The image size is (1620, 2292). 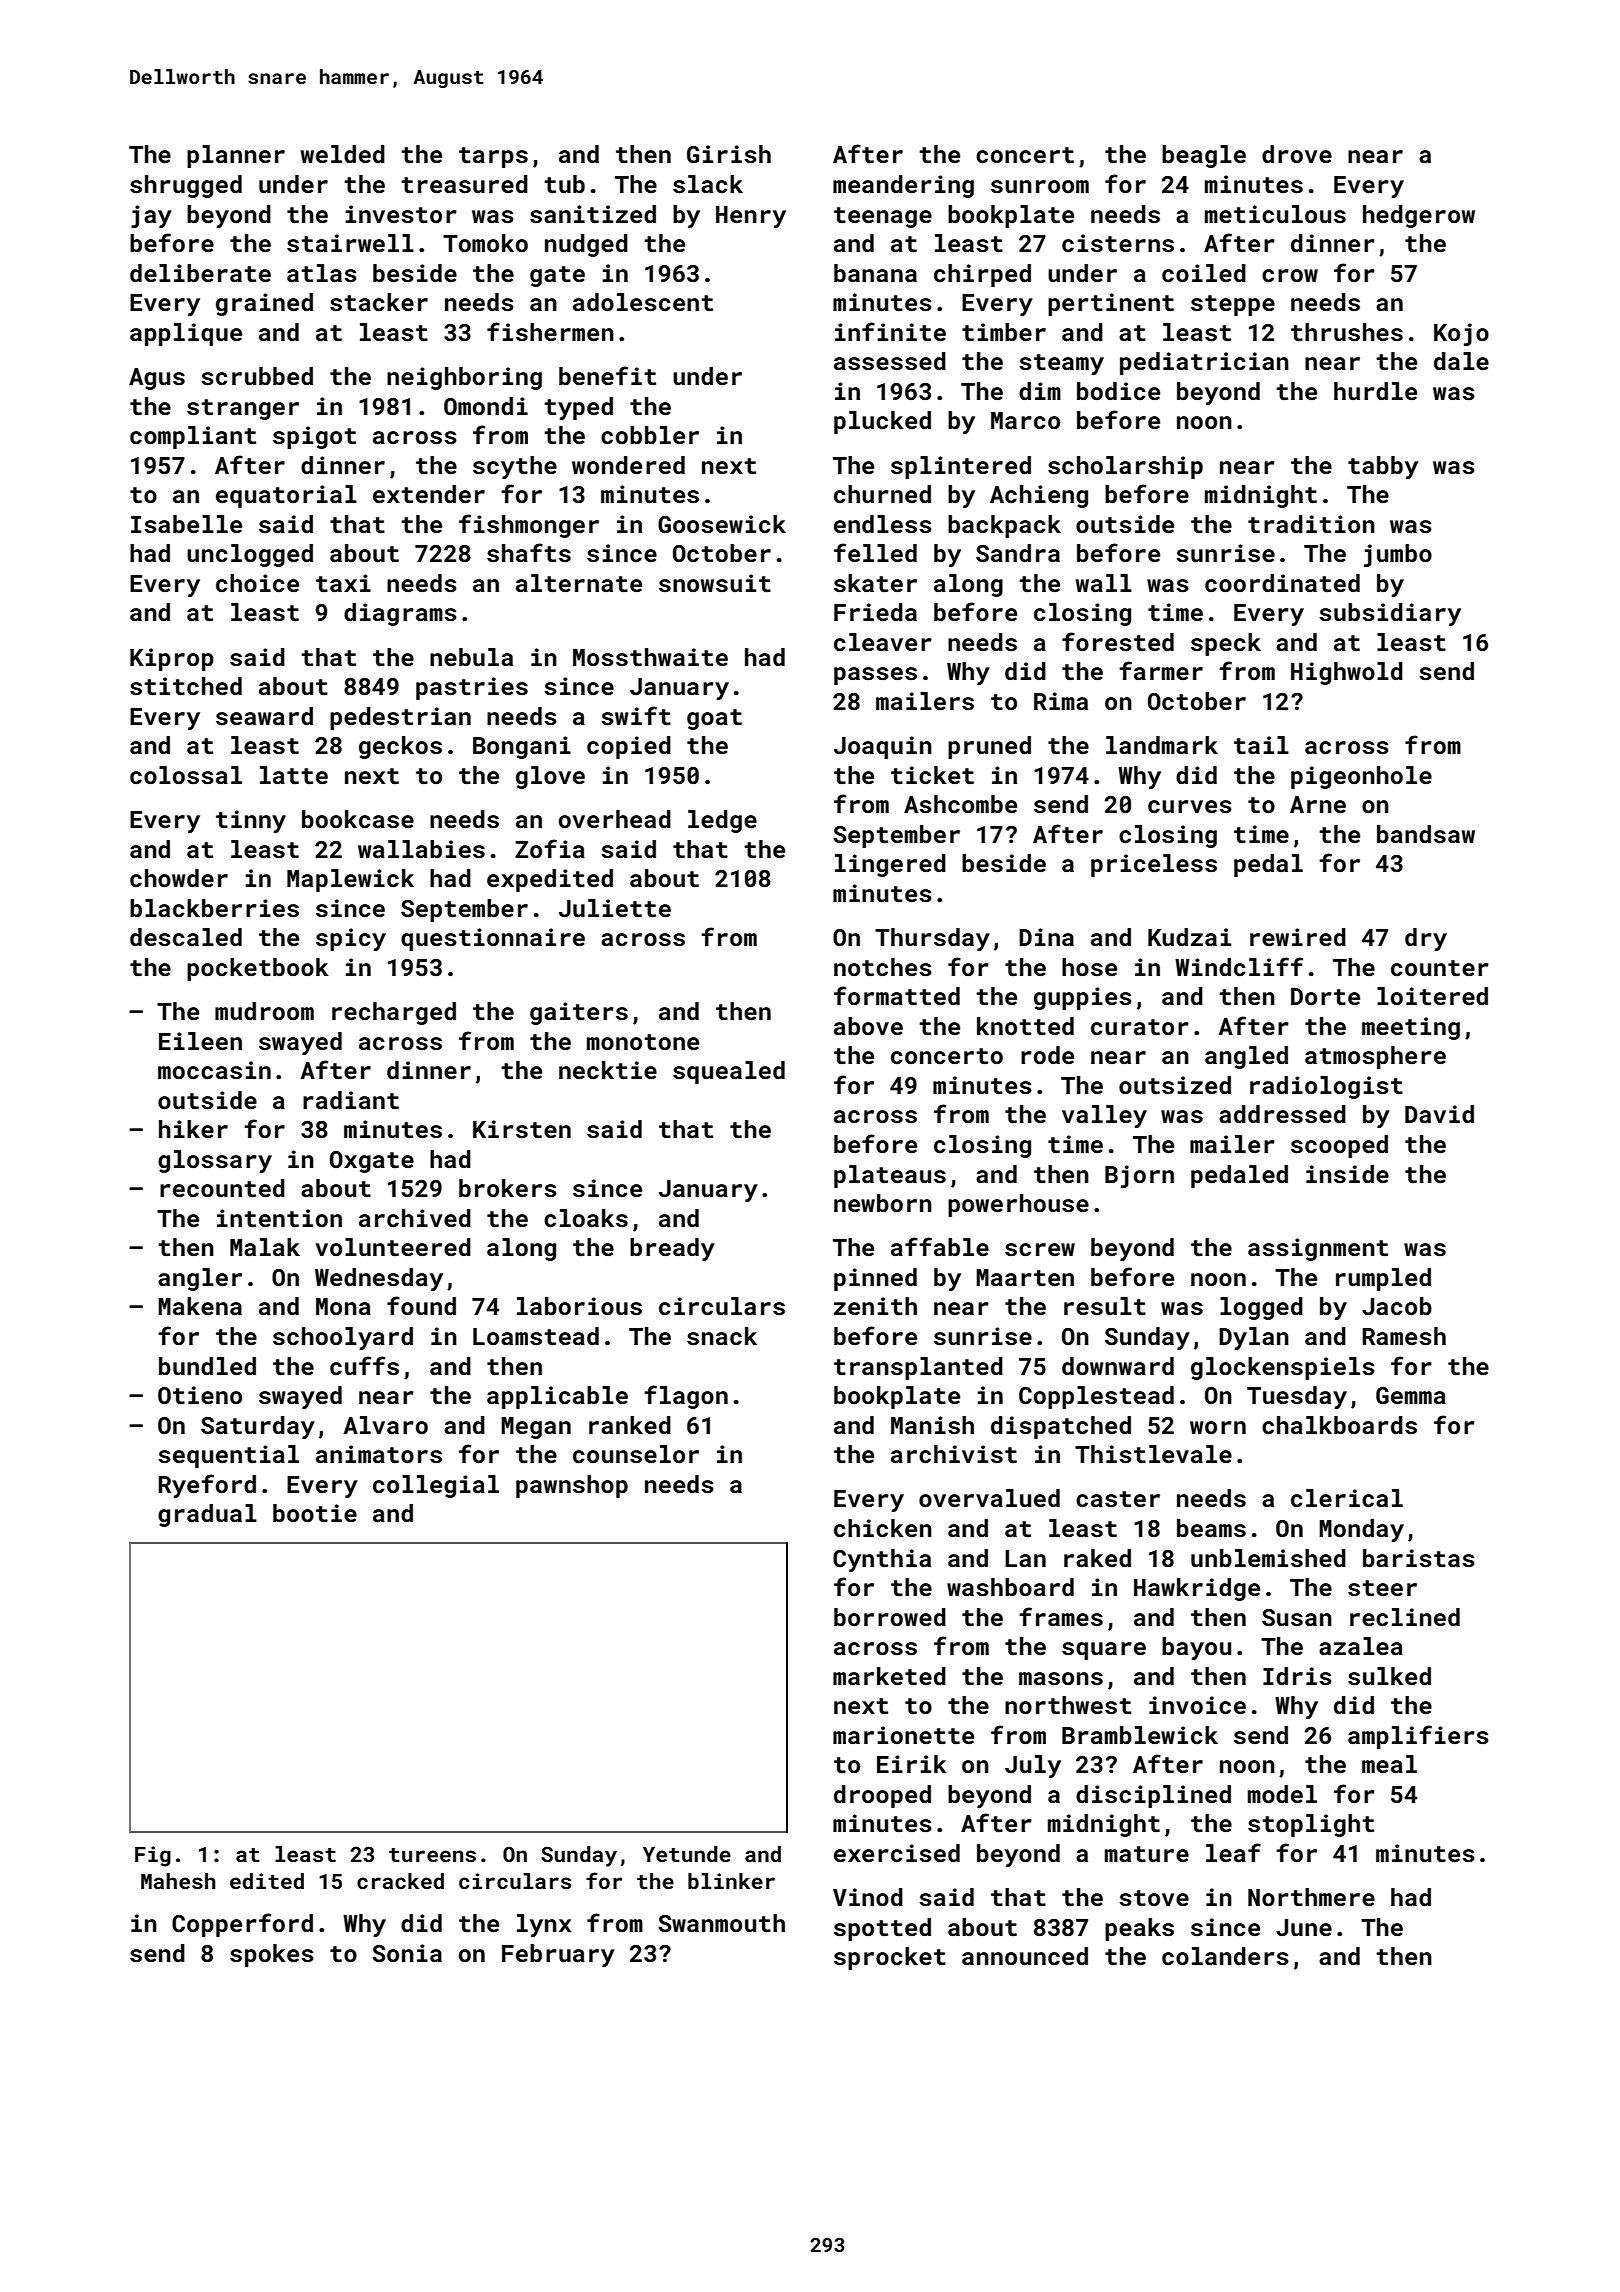 I want to click on Kiprop, so click(x=172, y=659).
